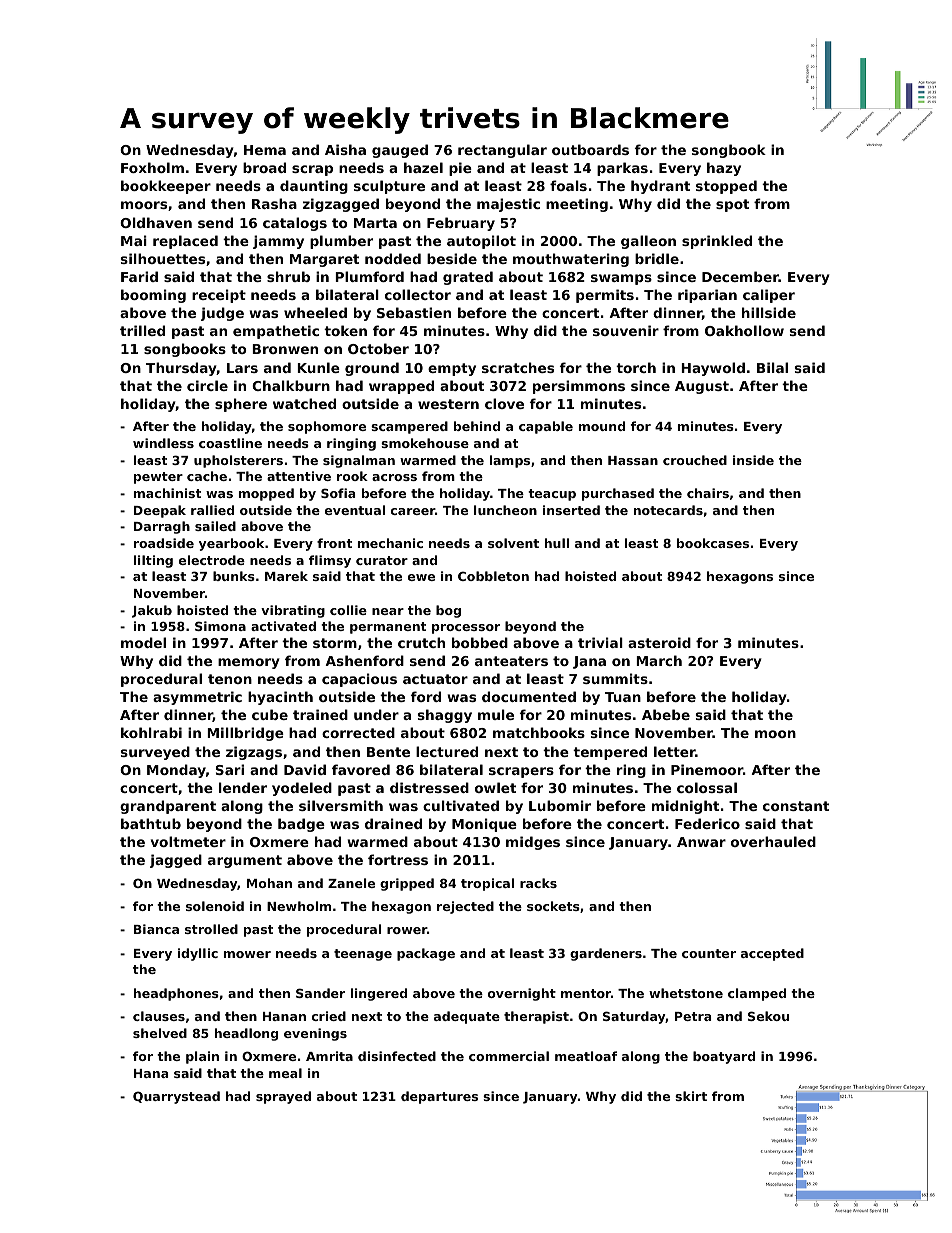 This image has height=1233, width=952. I want to click on Foxholm, so click(152, 167).
